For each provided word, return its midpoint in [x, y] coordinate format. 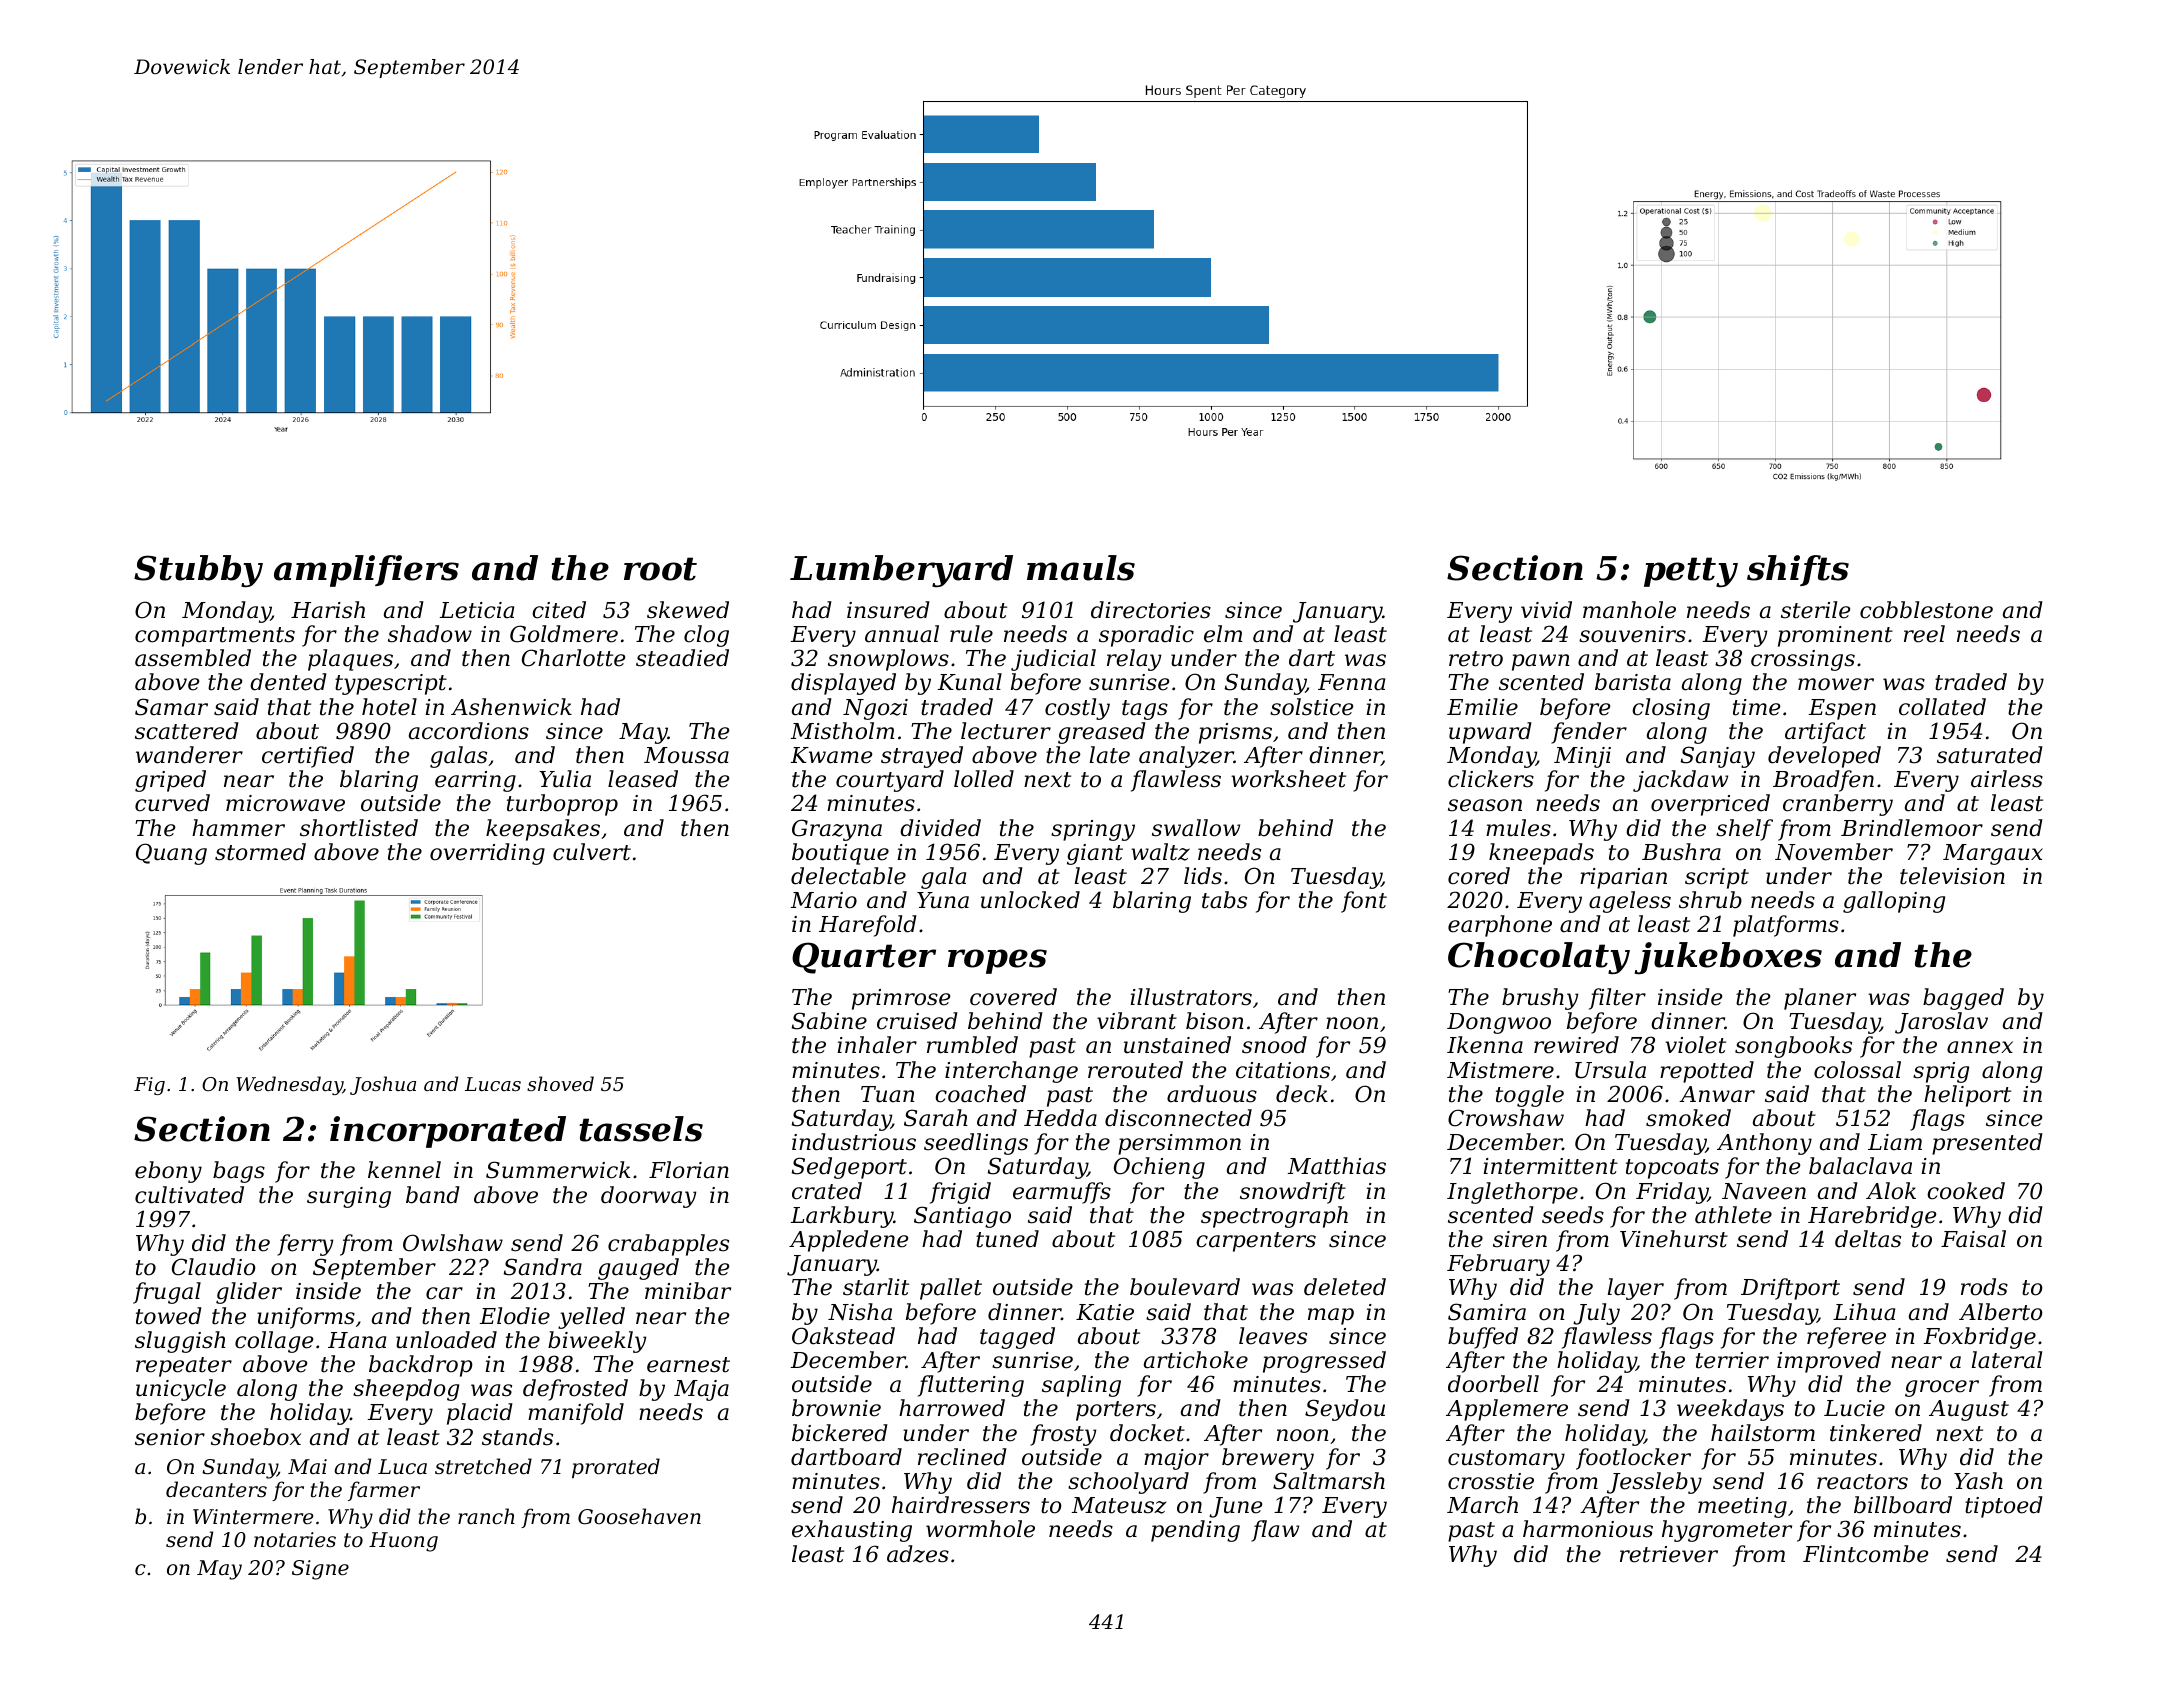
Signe [320, 1570]
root [660, 569]
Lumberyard [901, 571]
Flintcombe [1865, 1554]
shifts [1798, 570]
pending [1195, 1531]
